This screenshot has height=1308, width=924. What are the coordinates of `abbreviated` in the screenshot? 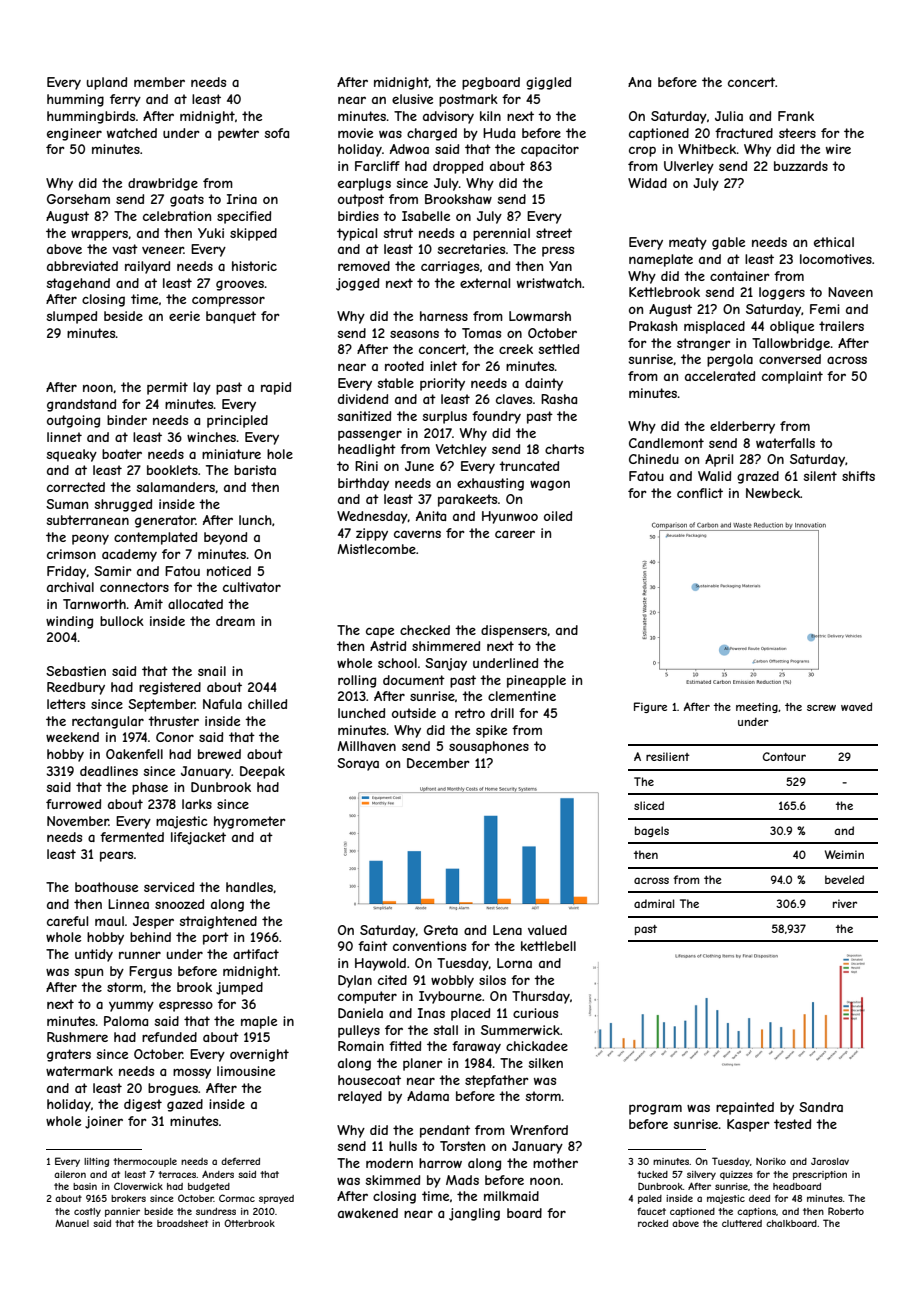 It's located at (82, 266).
